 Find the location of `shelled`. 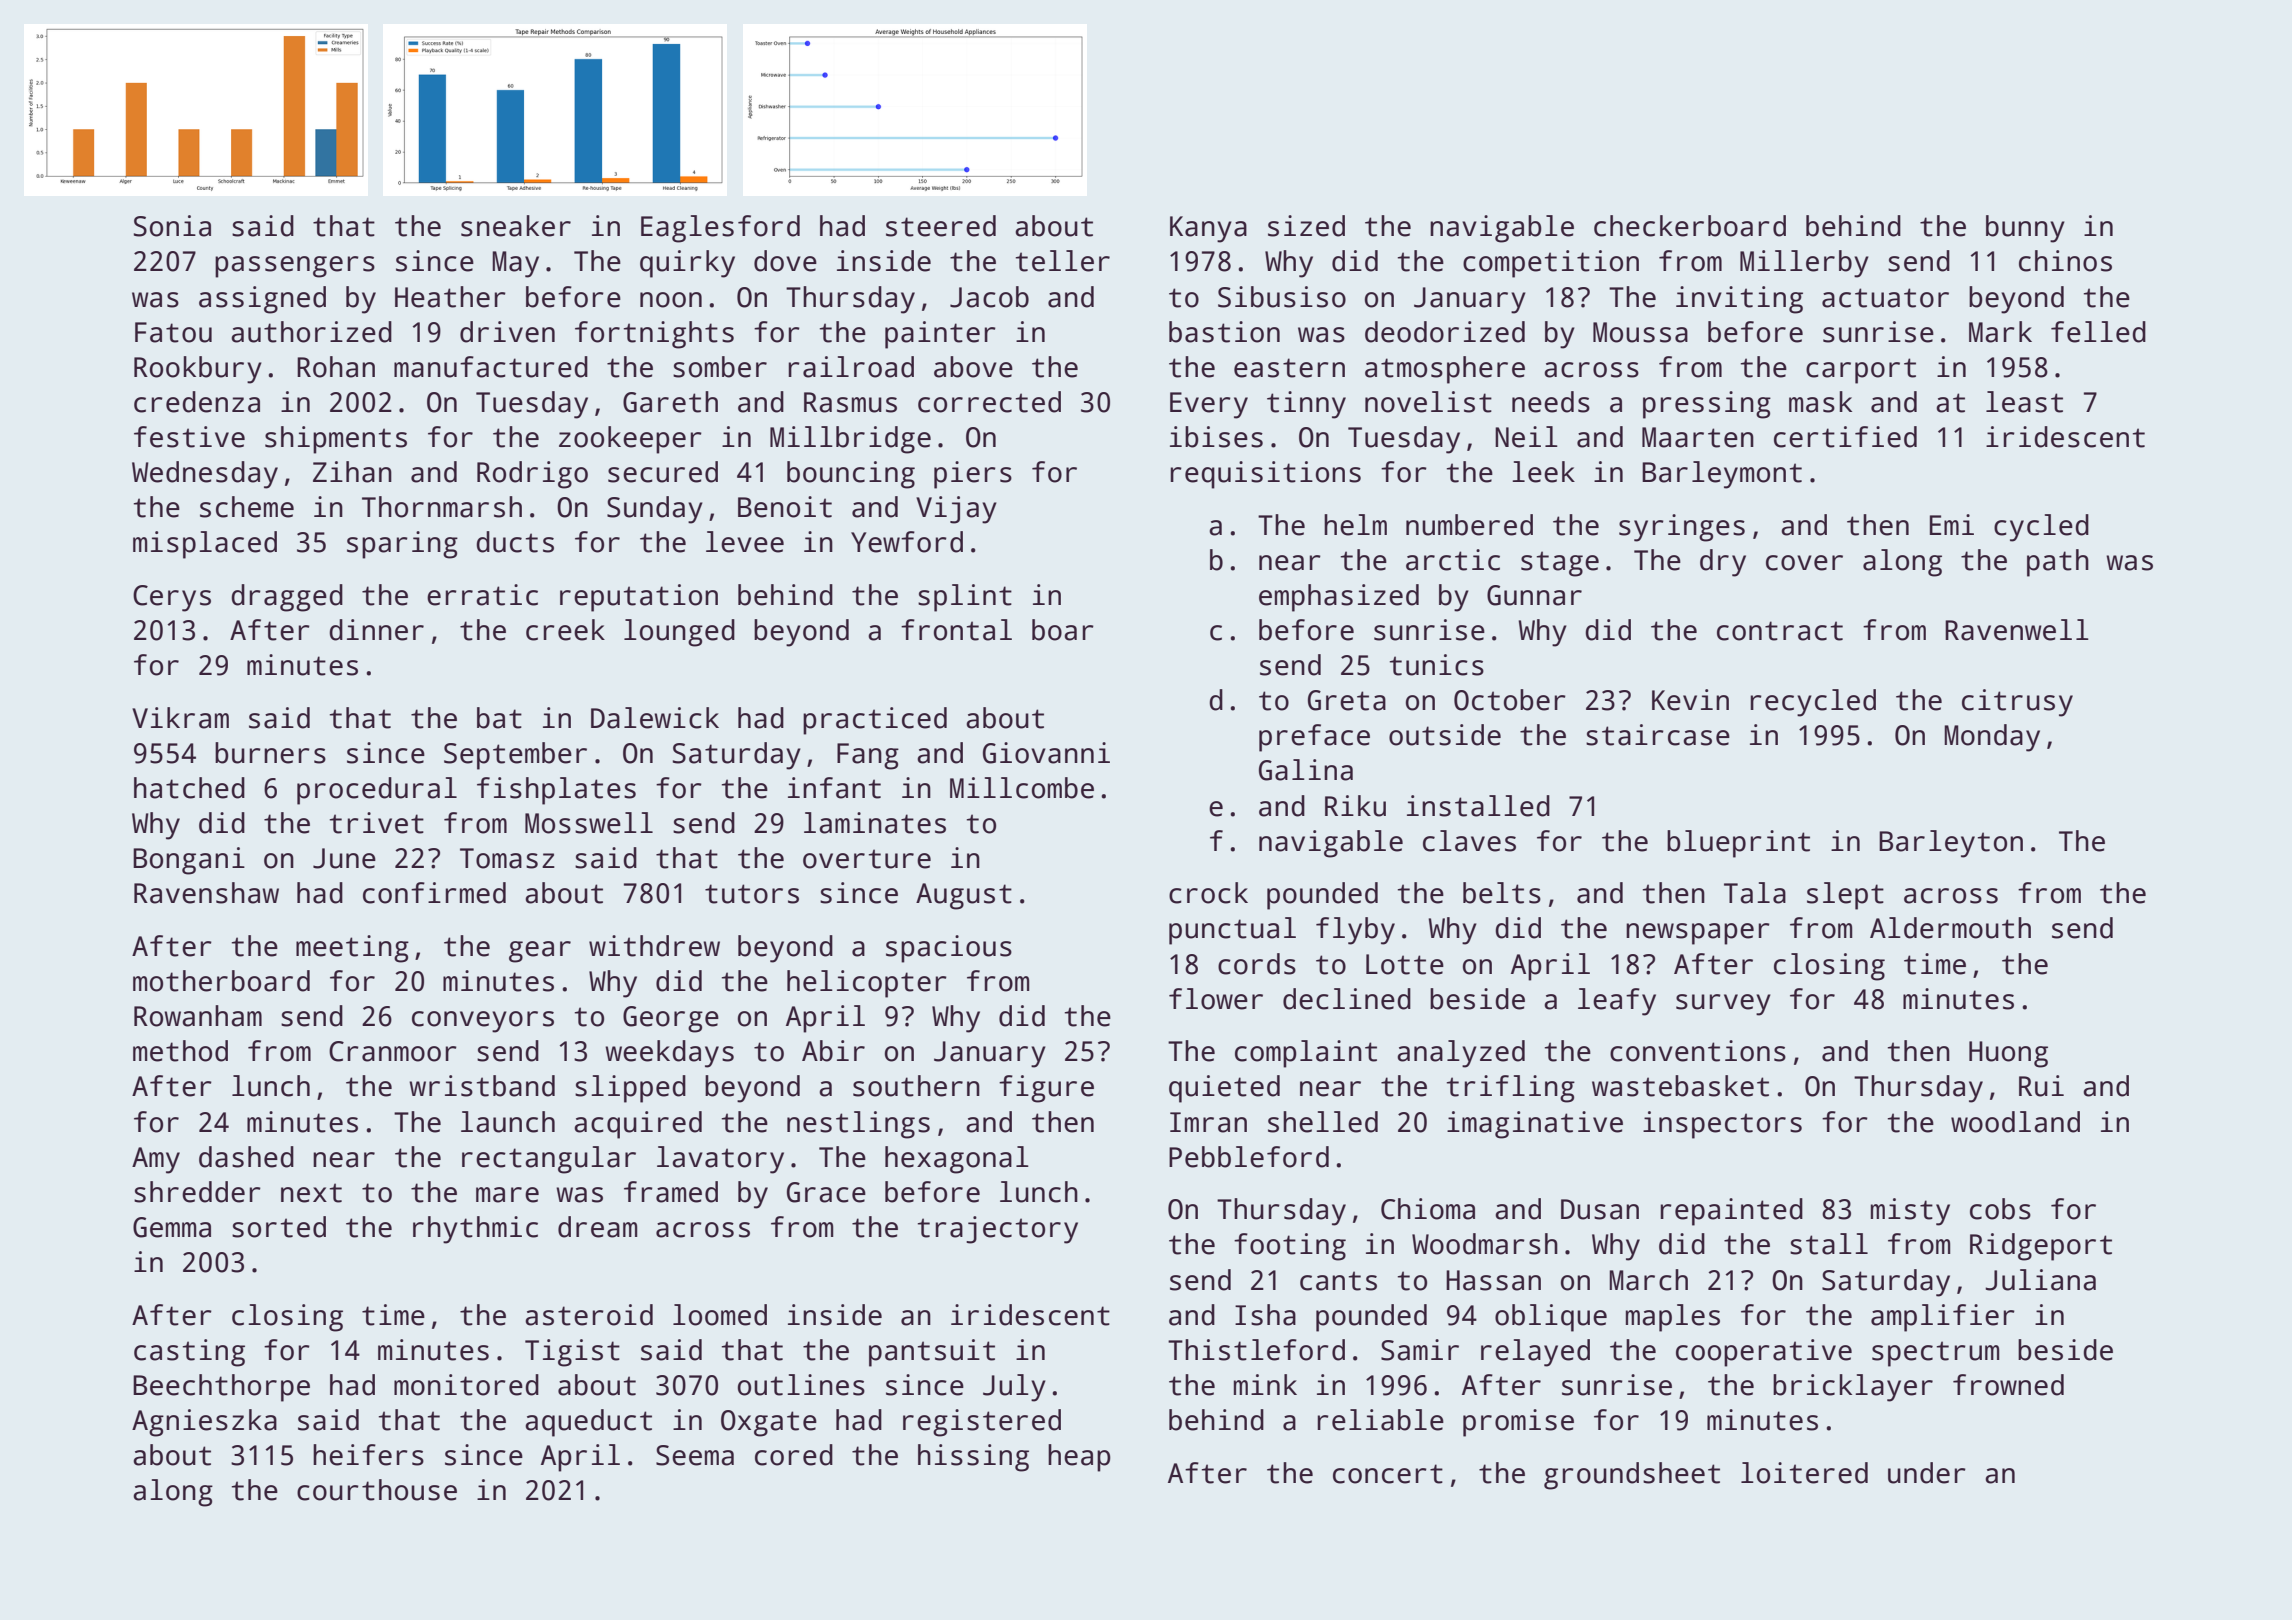

shelled is located at coordinates (1323, 1122).
